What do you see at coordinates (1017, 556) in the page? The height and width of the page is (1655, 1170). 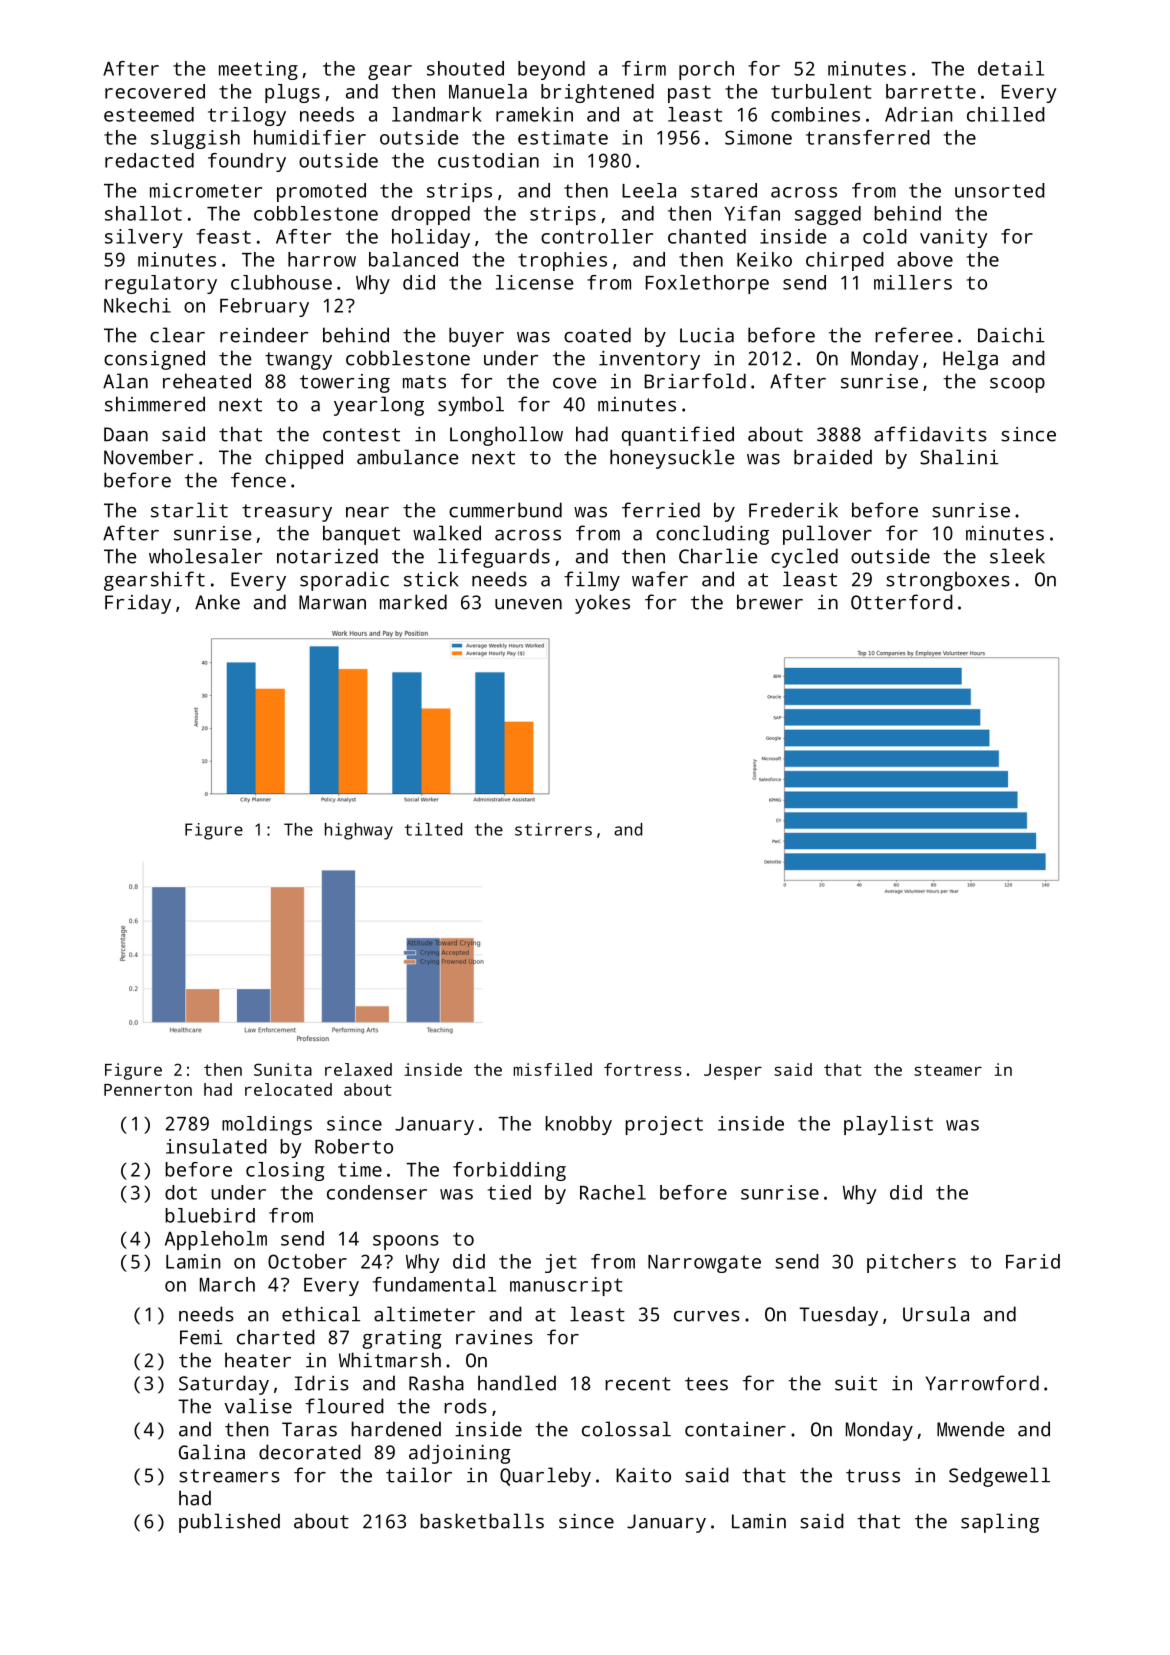 I see `sleek` at bounding box center [1017, 556].
